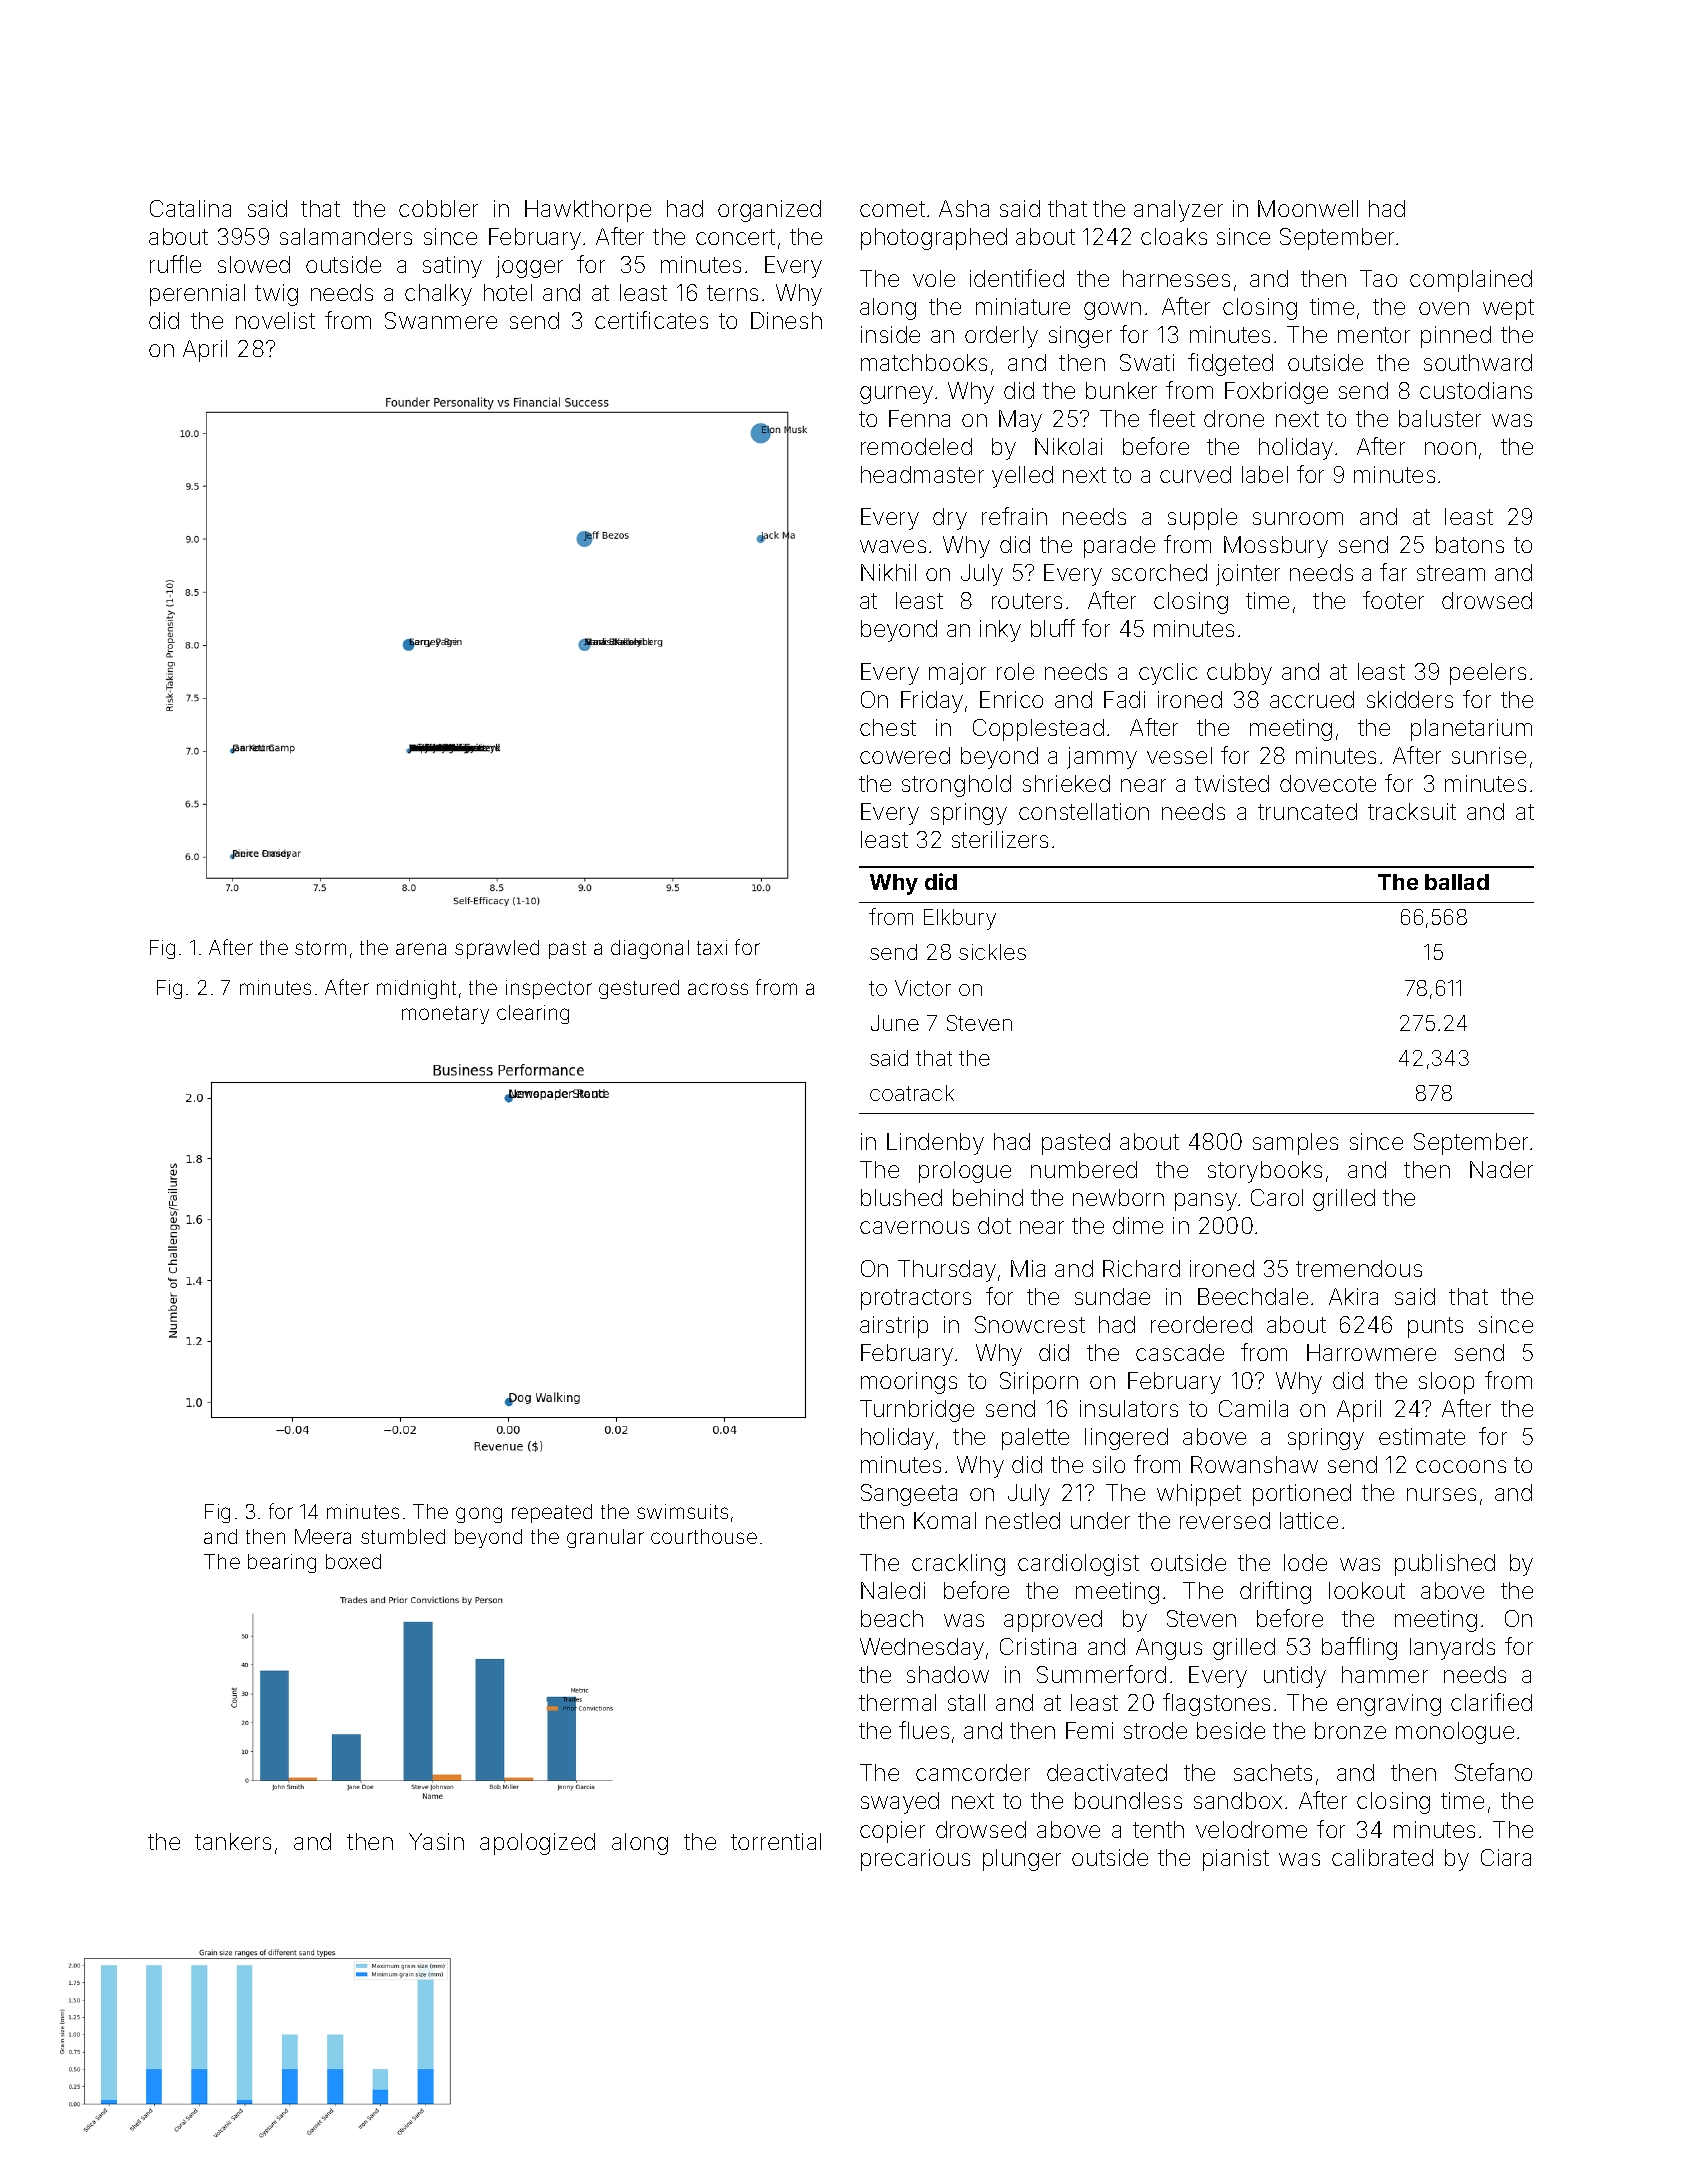 The width and height of the page is (1683, 2178). I want to click on harnesses, so click(1176, 278).
